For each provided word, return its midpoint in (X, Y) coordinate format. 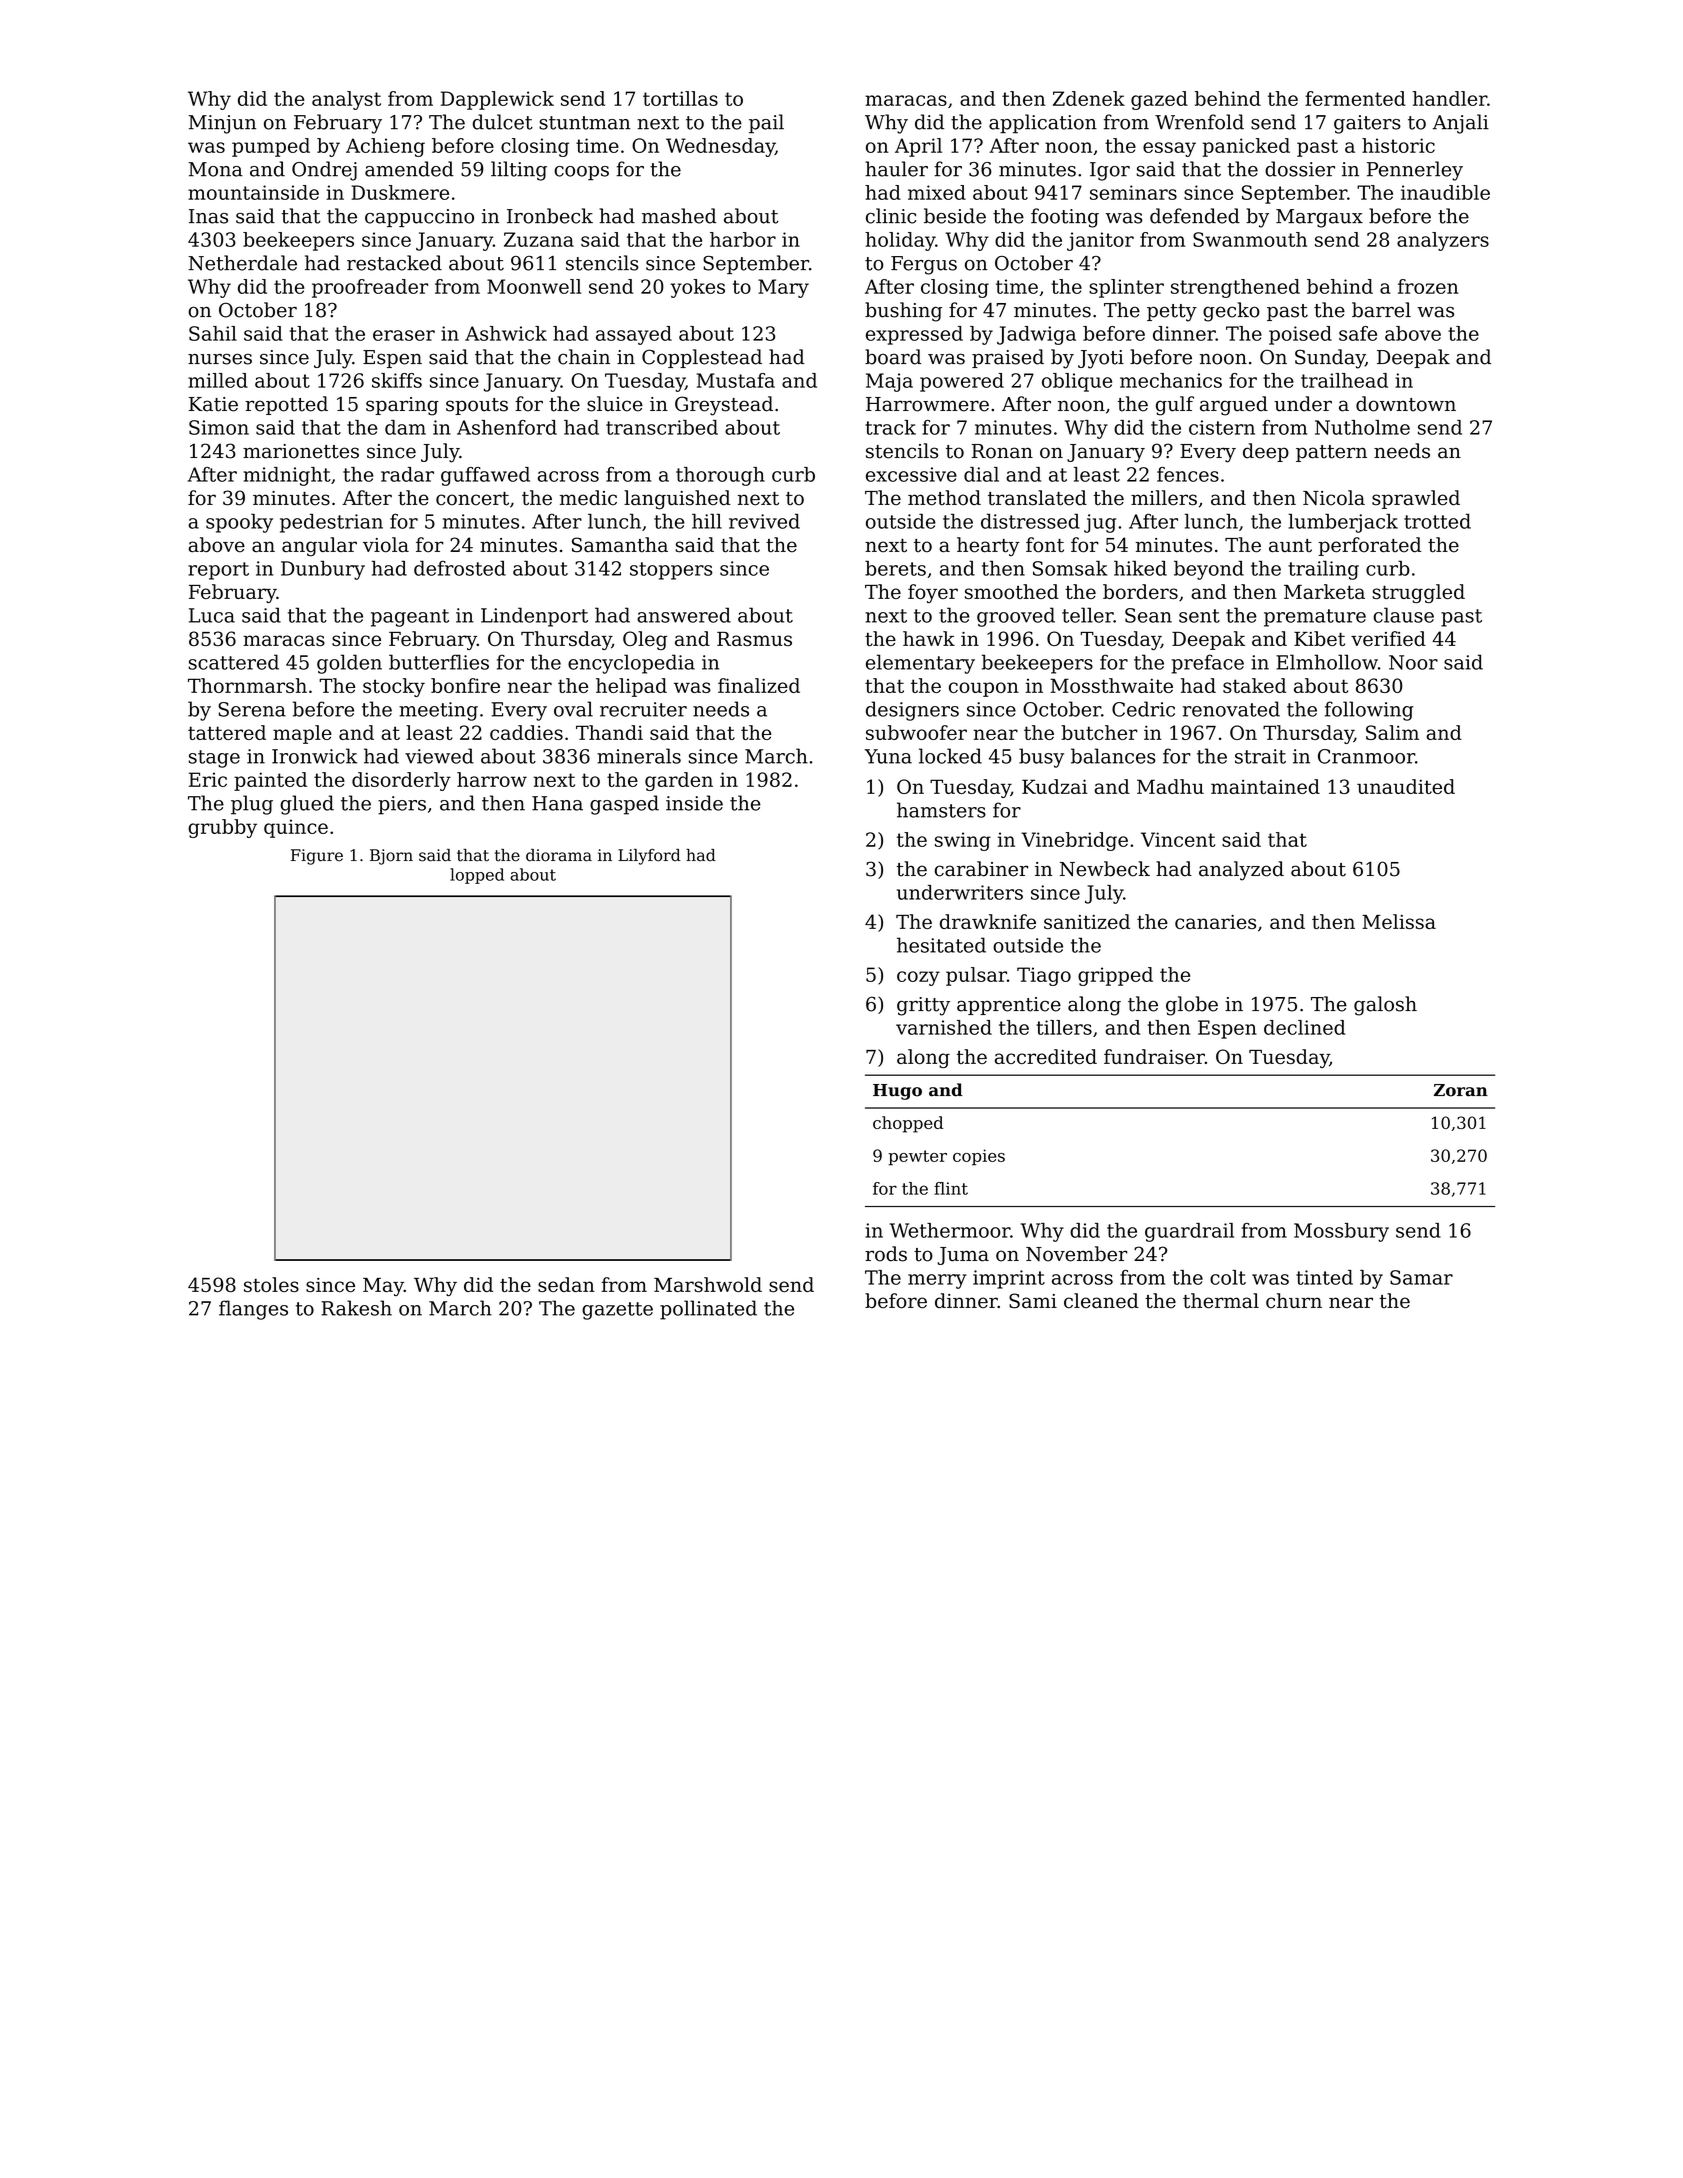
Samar (1421, 1277)
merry (937, 1281)
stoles (271, 1284)
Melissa (1399, 921)
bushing (903, 312)
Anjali (1461, 124)
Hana (557, 803)
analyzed (1241, 871)
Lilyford (649, 857)
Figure (317, 857)
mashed (679, 216)
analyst (346, 100)
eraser (404, 335)
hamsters (941, 810)
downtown (1406, 404)
